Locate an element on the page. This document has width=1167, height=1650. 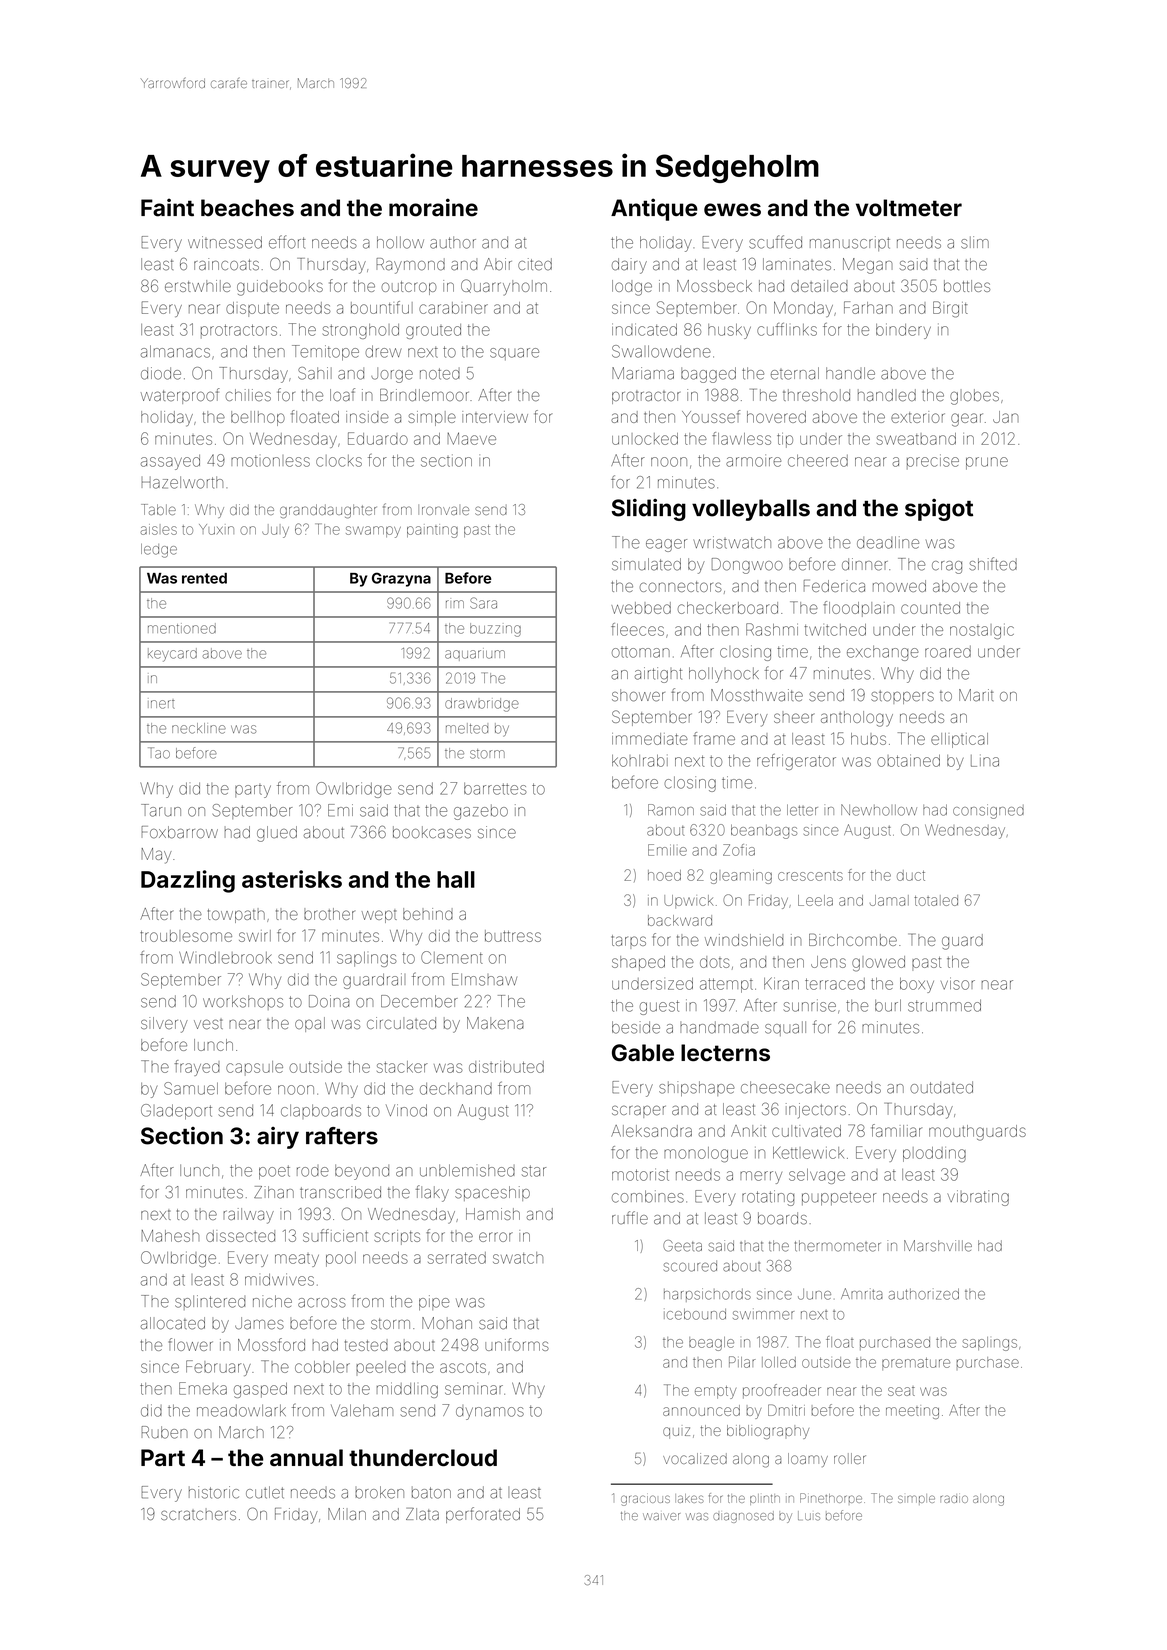
beaches is located at coordinates (247, 208).
